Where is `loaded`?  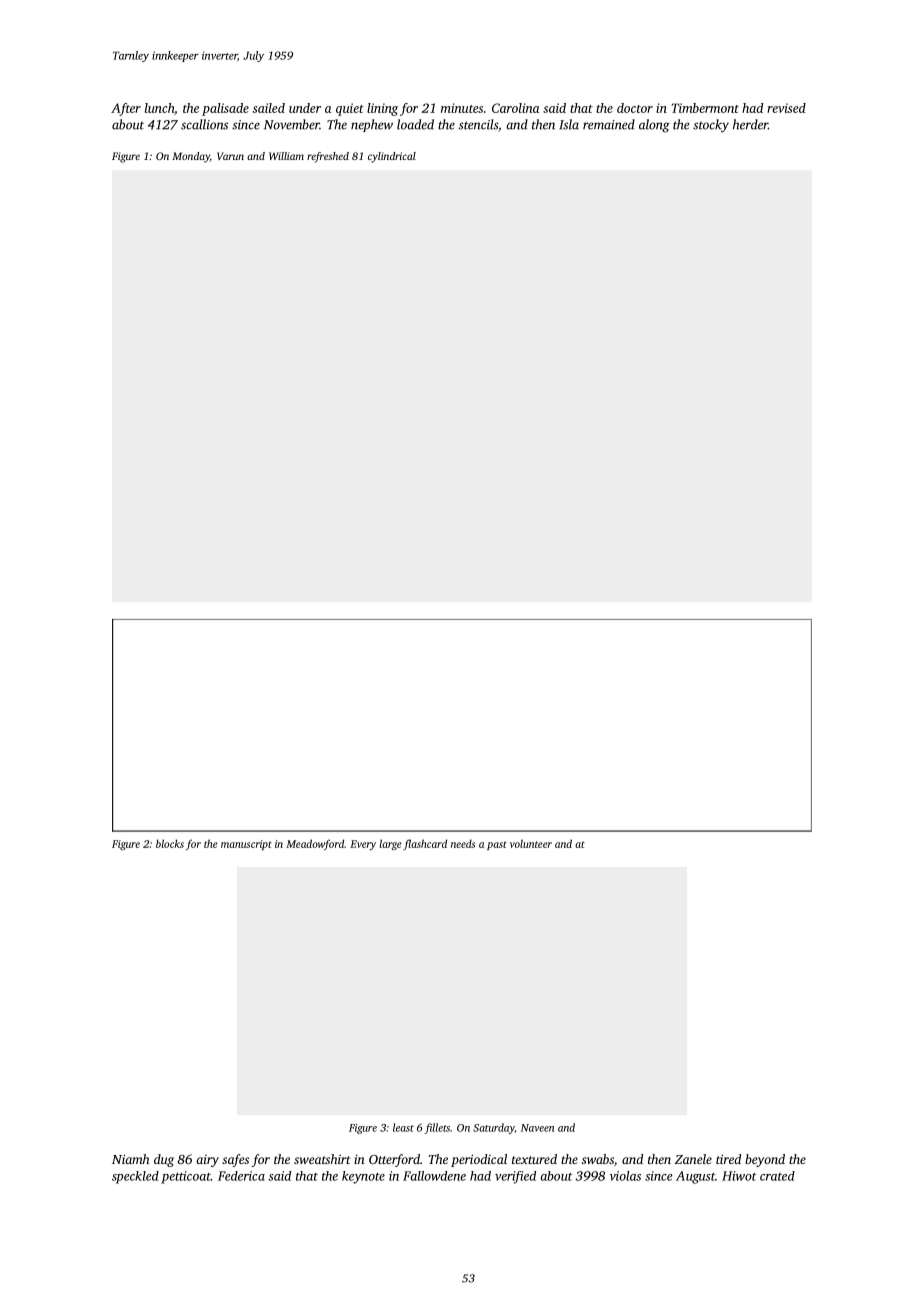 loaded is located at coordinates (415, 124).
